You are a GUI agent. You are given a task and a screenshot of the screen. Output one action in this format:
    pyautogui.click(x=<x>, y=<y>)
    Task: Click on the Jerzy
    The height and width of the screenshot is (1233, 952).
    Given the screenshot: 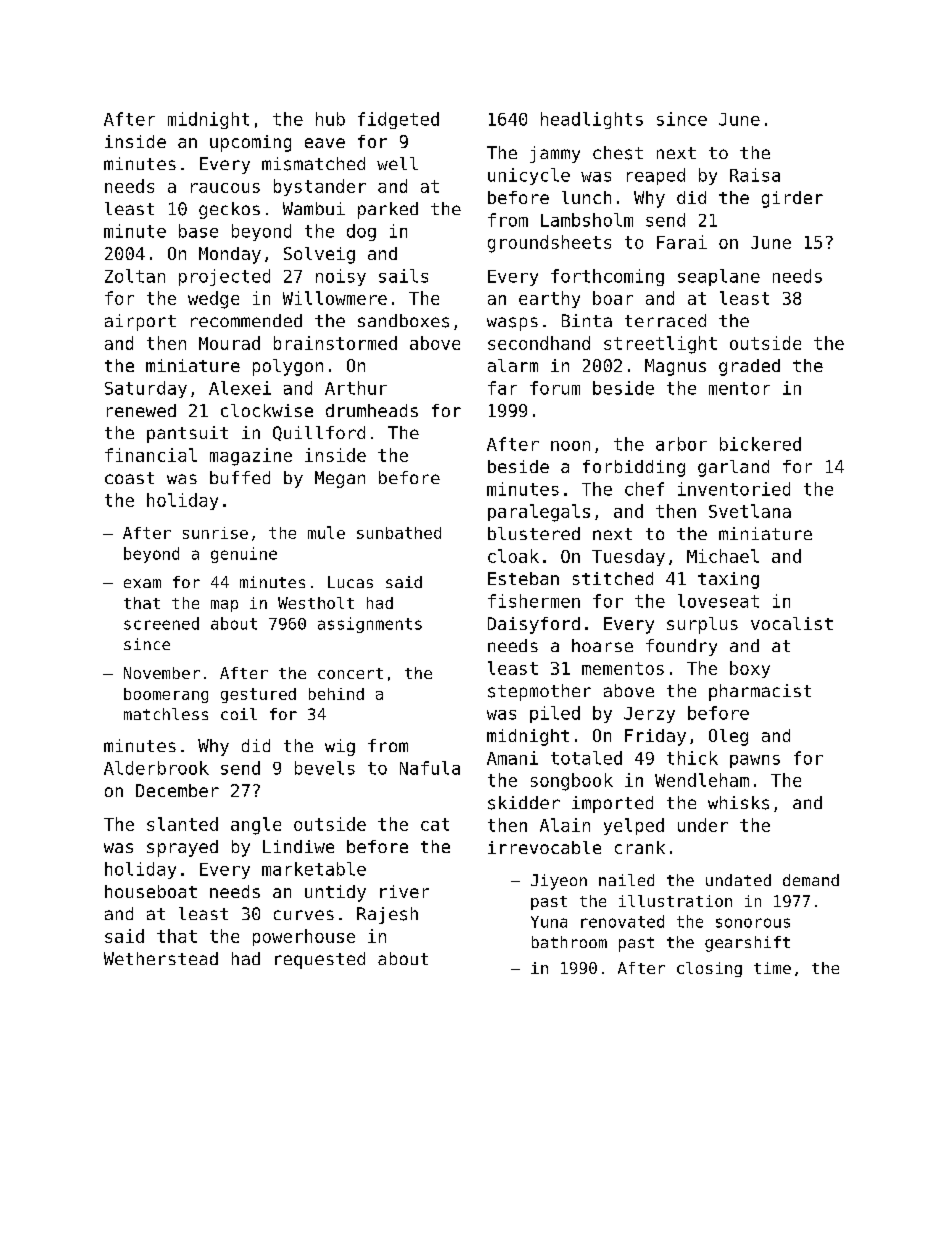 What is the action you would take?
    pyautogui.click(x=649, y=715)
